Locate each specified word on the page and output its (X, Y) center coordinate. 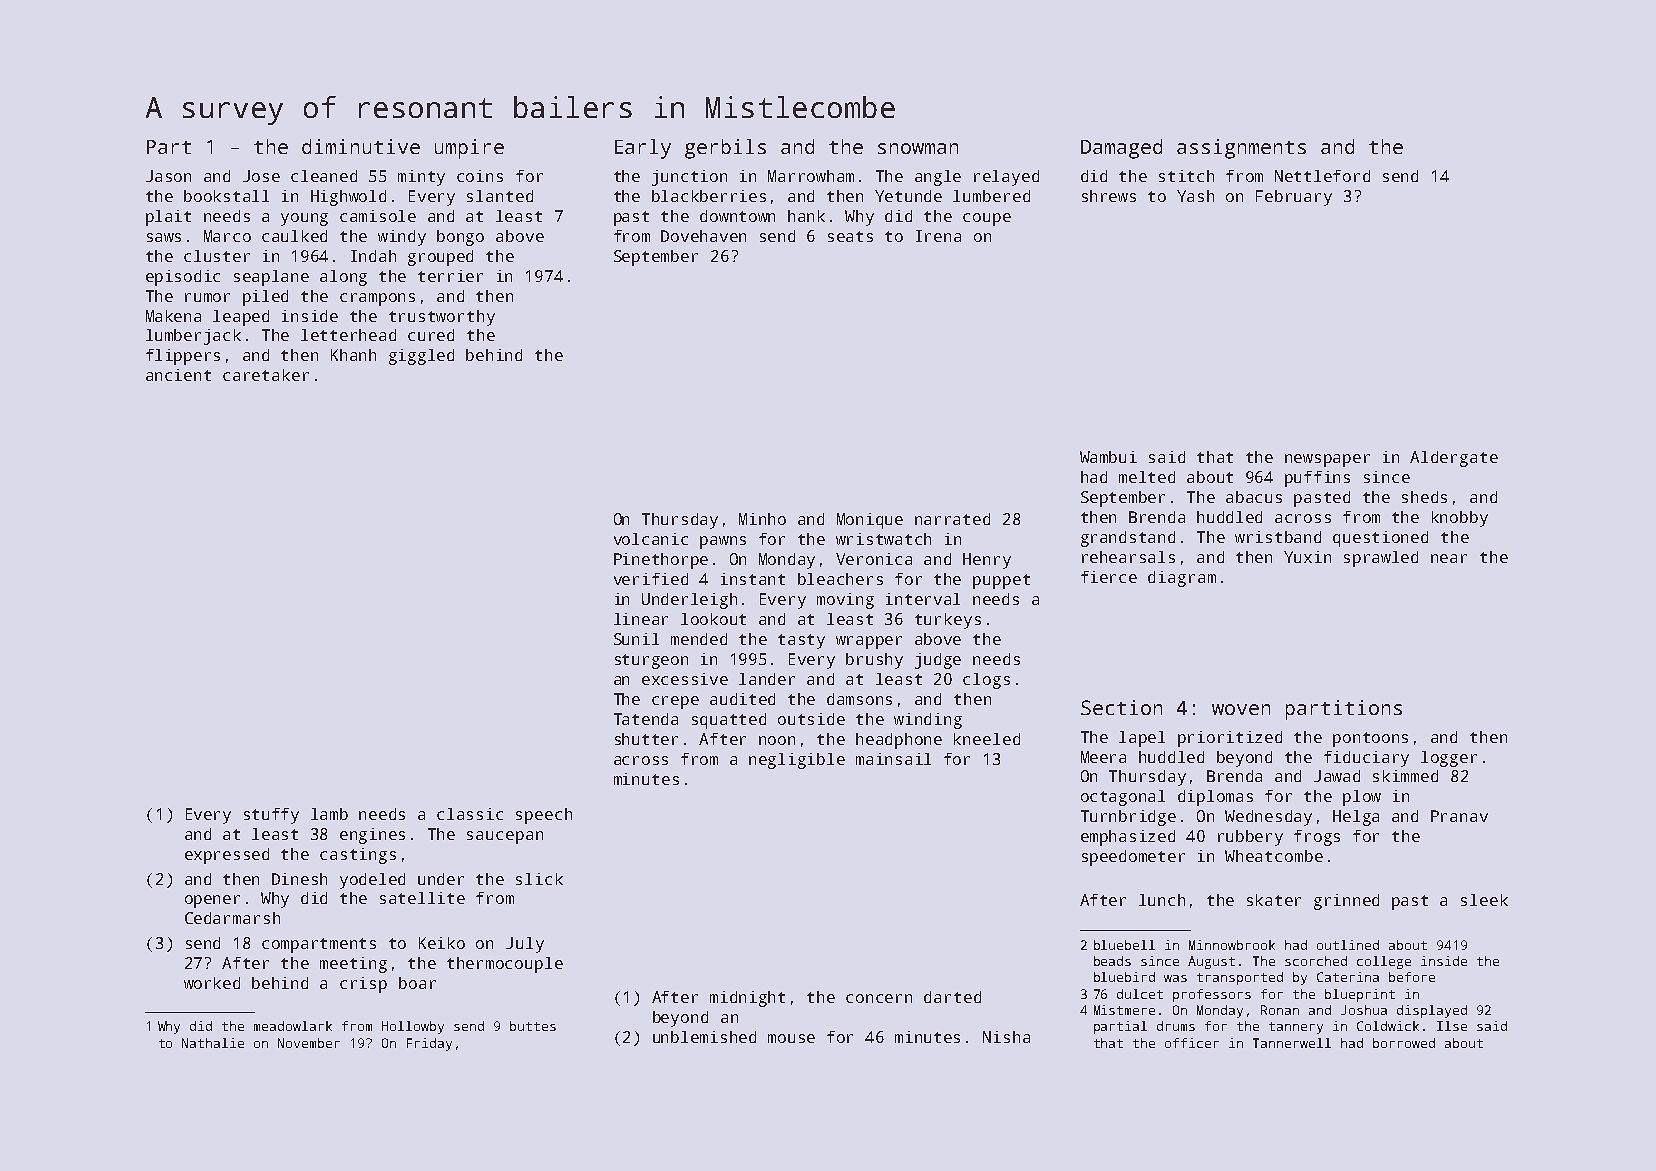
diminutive (361, 146)
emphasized (1128, 838)
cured (431, 335)
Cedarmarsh (232, 918)
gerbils (725, 149)
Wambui (1108, 457)
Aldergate (1454, 459)
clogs (986, 681)
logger (1449, 759)
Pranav (1459, 816)
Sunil (636, 639)
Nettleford (1322, 176)
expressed (227, 856)
